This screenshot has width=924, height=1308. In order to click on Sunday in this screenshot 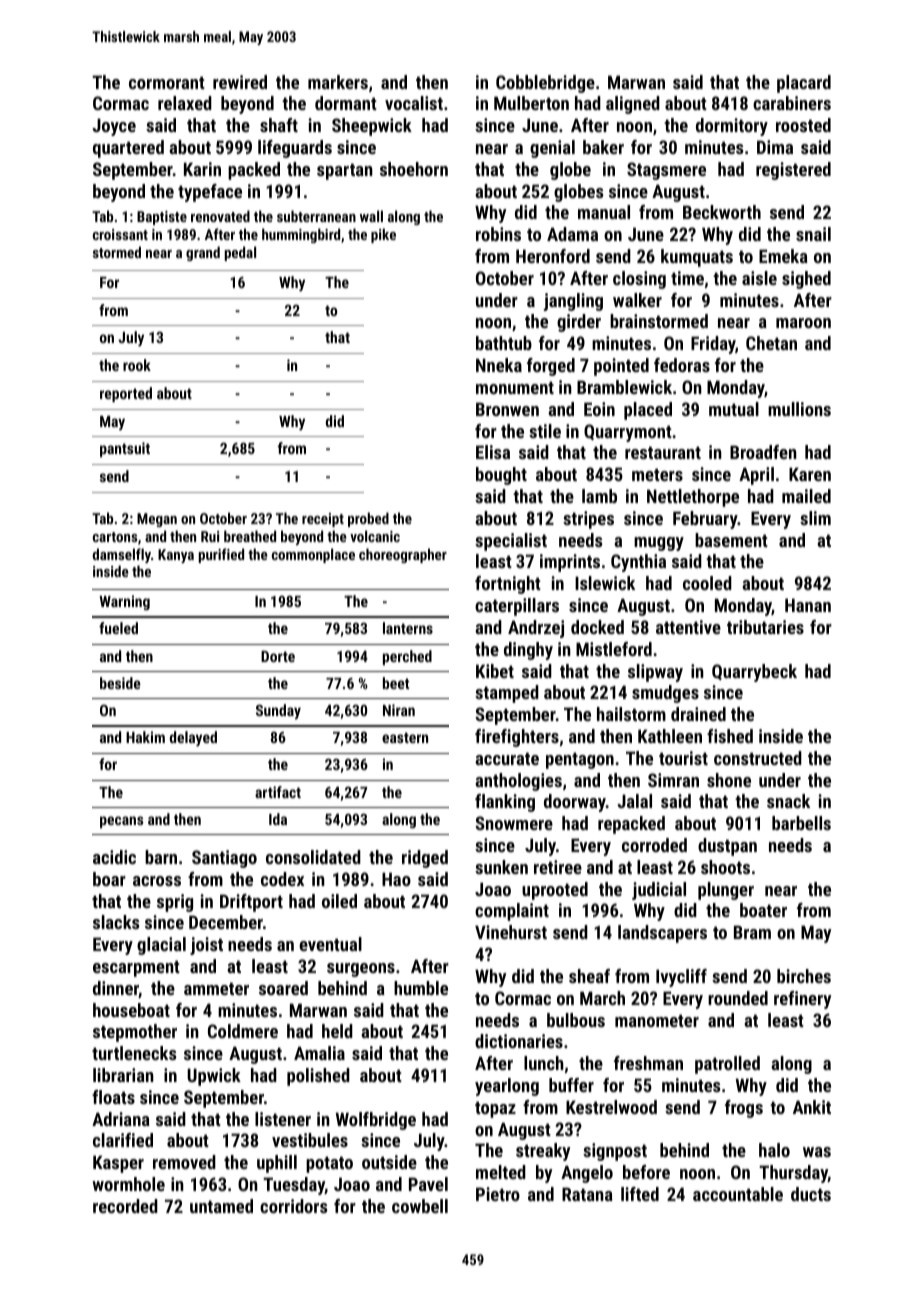, I will do `click(278, 712)`.
